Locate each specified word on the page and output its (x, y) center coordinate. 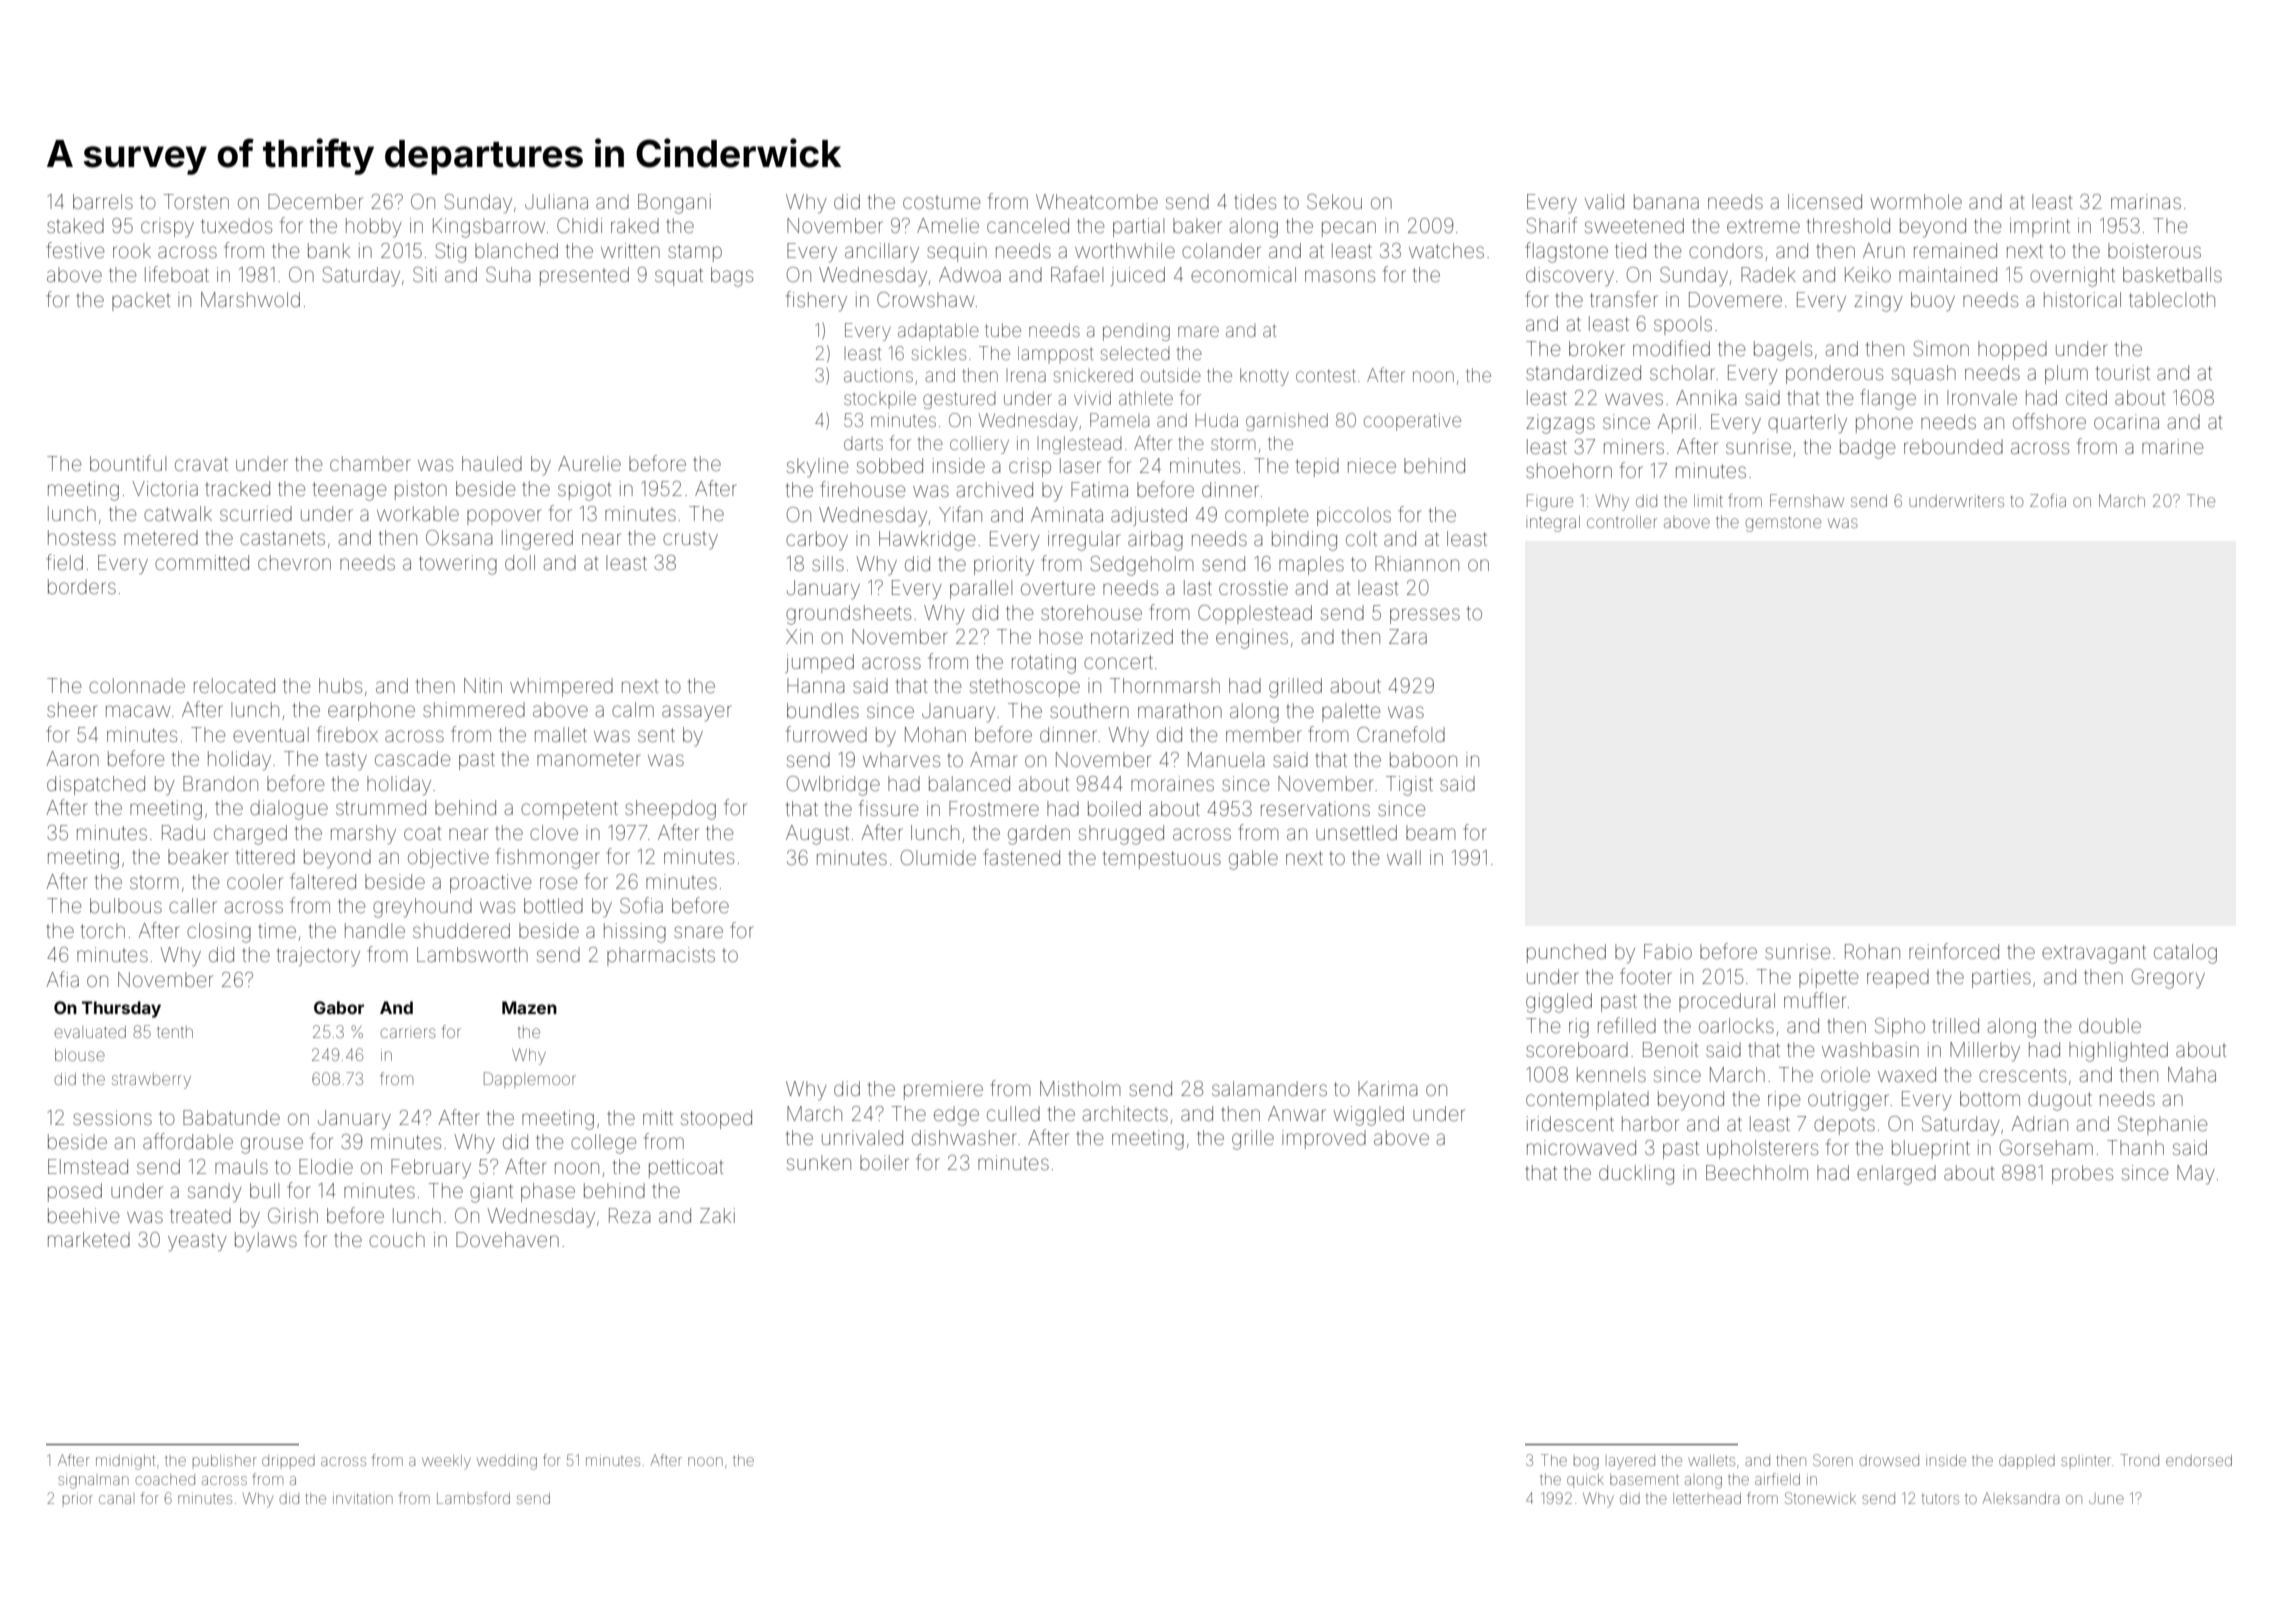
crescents (2022, 1075)
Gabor (339, 1007)
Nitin (483, 685)
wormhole (1916, 201)
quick (1585, 1481)
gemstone (1783, 524)
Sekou (1334, 201)
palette (1351, 712)
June (2106, 1498)
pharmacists (661, 956)
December (315, 201)
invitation (363, 1498)
